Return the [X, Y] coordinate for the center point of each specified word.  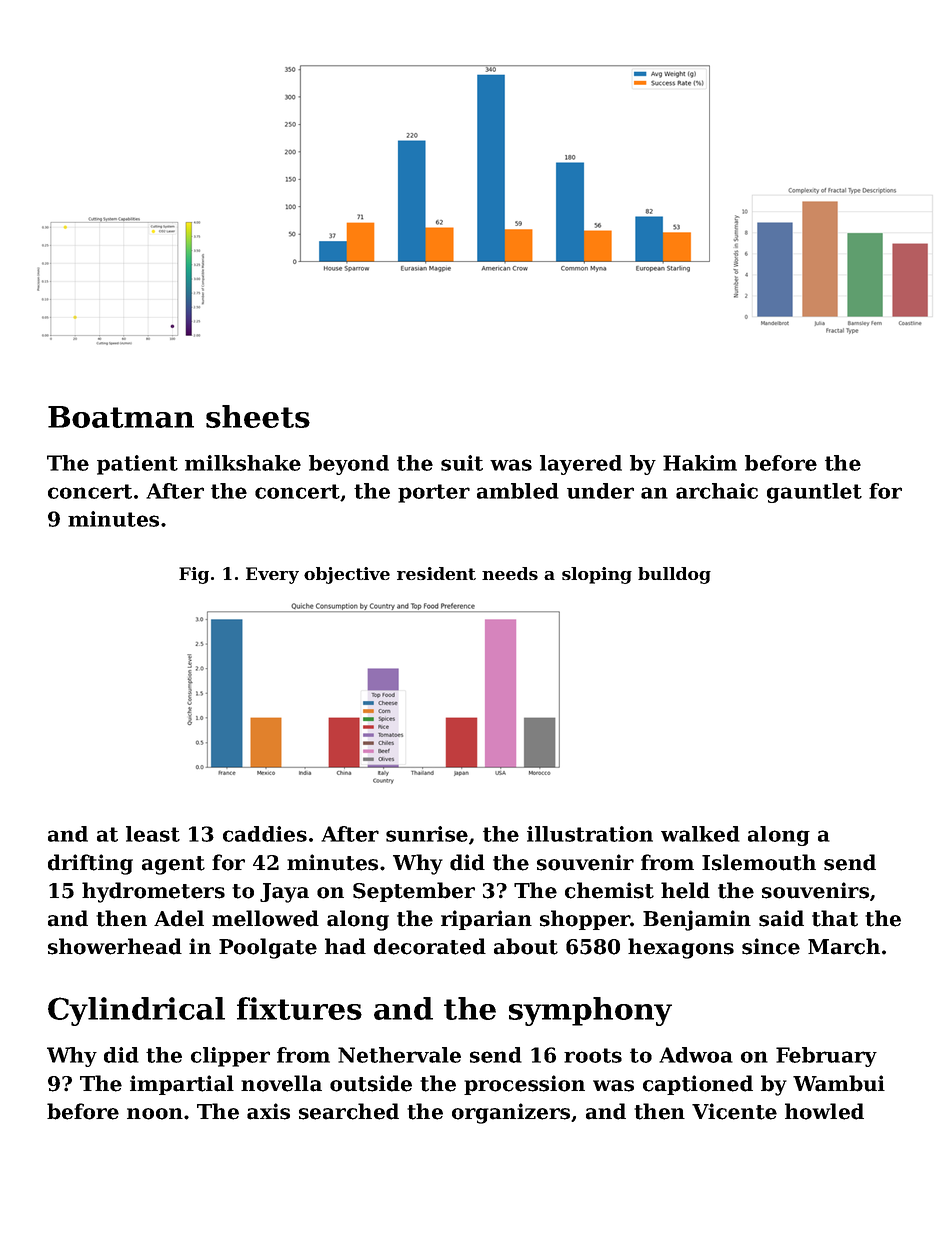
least [153, 834]
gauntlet [814, 493]
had [345, 946]
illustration [590, 834]
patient [137, 465]
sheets [258, 416]
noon [155, 1114]
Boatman [121, 417]
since [771, 946]
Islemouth [759, 862]
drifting [90, 864]
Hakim [700, 463]
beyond [349, 465]
